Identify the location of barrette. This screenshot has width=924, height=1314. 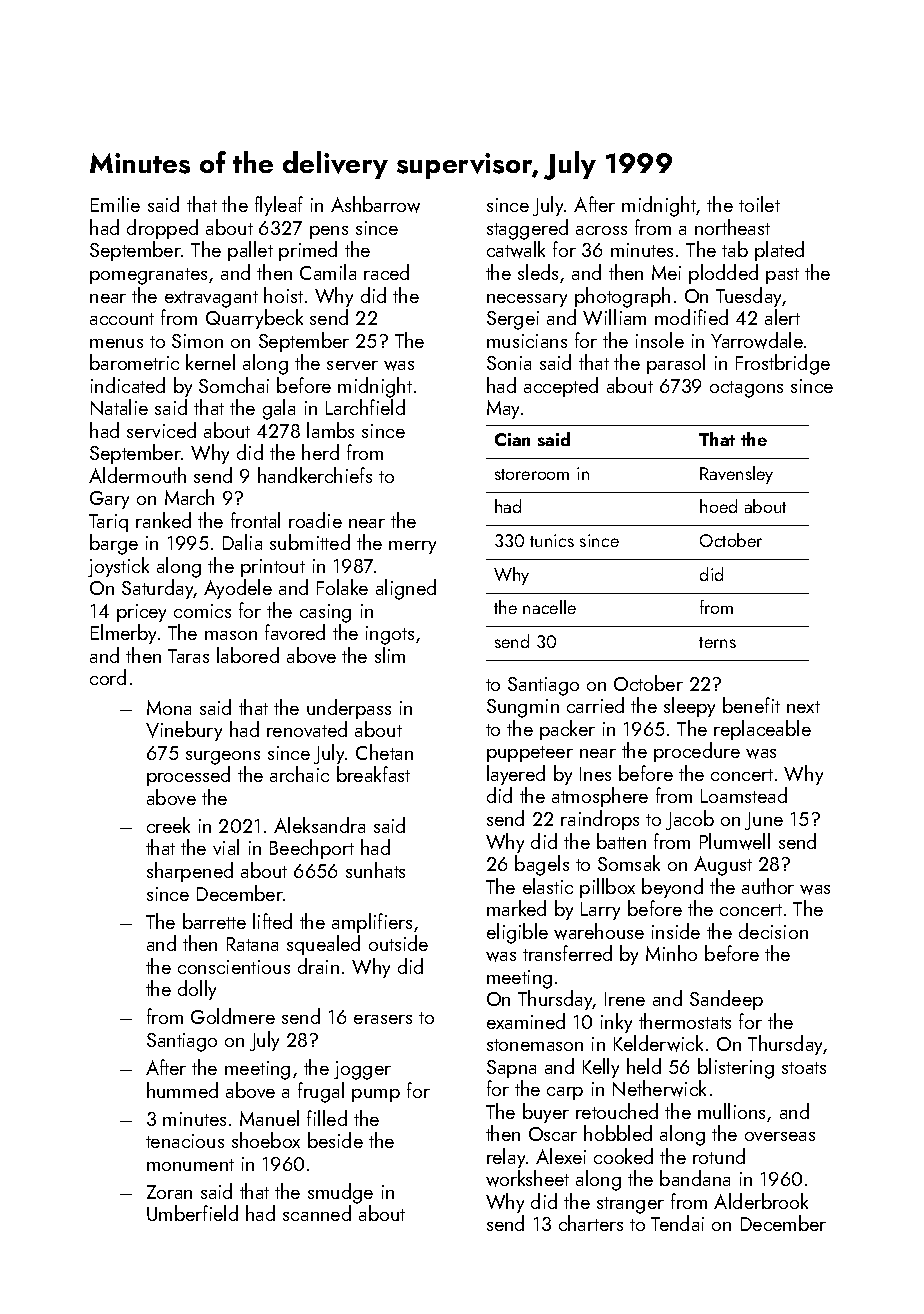
(214, 921).
